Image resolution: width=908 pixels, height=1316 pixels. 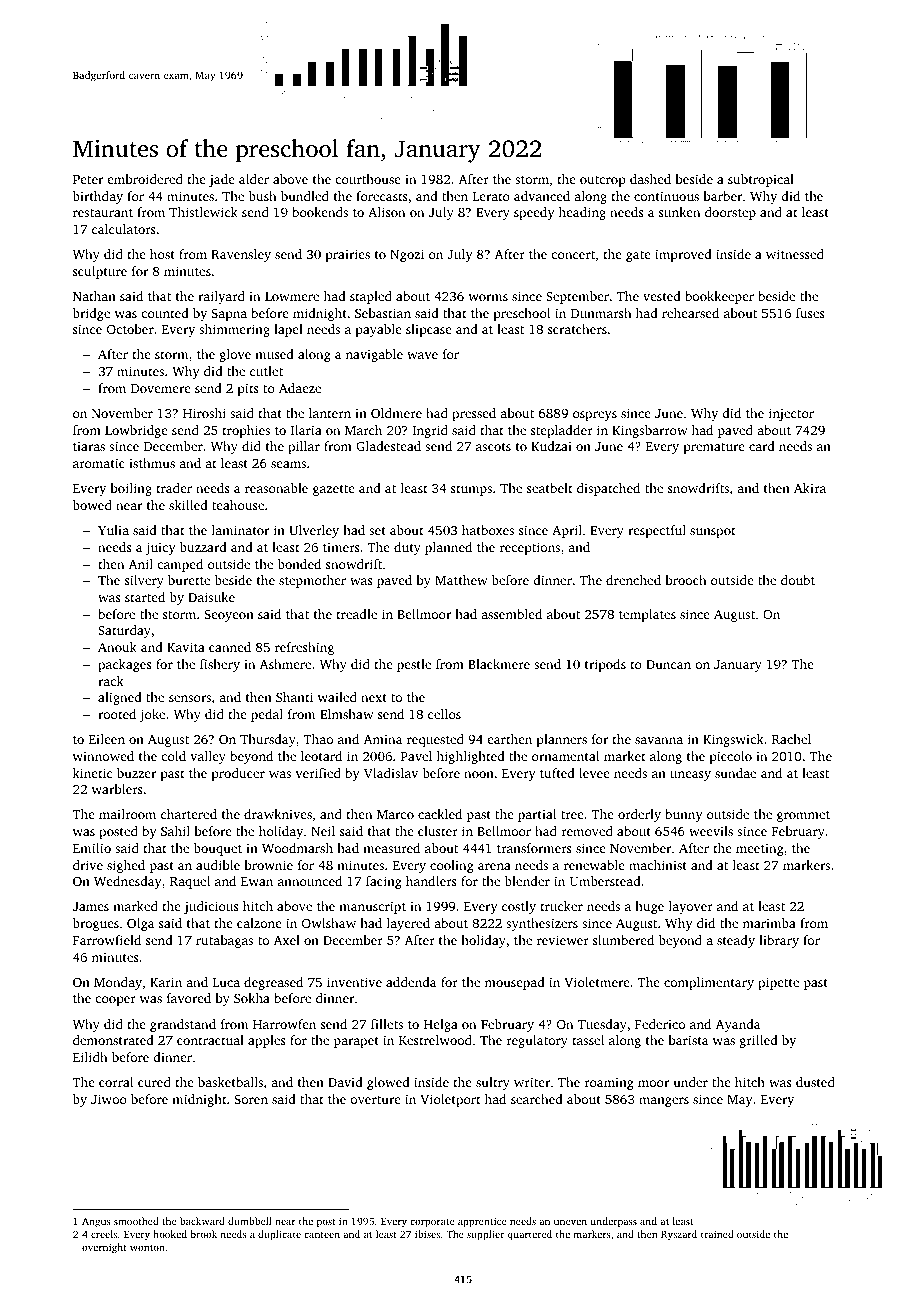 What do you see at coordinates (493, 447) in the image?
I see `ascots` at bounding box center [493, 447].
